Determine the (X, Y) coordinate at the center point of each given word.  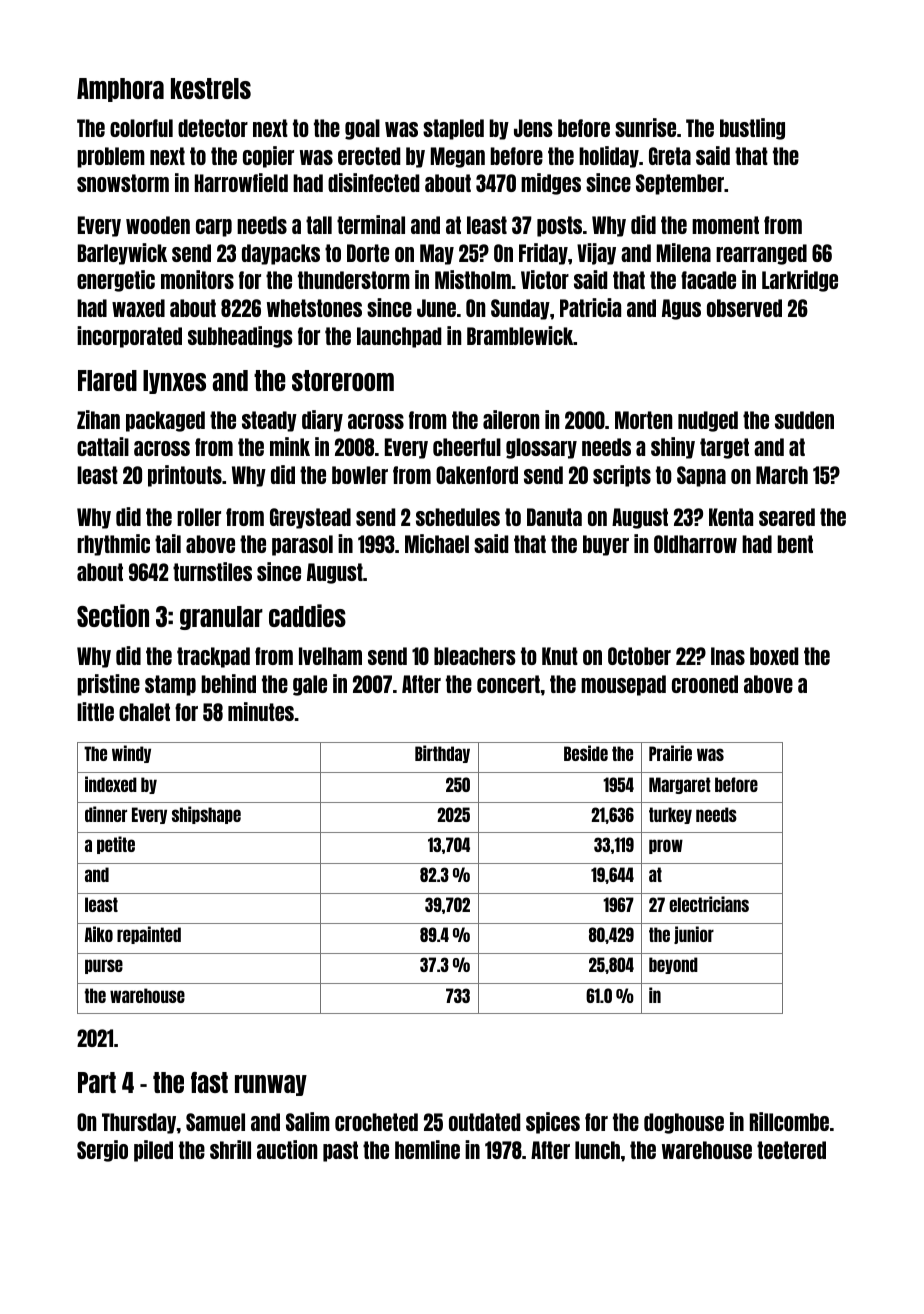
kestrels (211, 88)
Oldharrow (695, 544)
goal (362, 129)
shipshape (206, 815)
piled (153, 1151)
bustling (752, 129)
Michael (437, 543)
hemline (427, 1149)
